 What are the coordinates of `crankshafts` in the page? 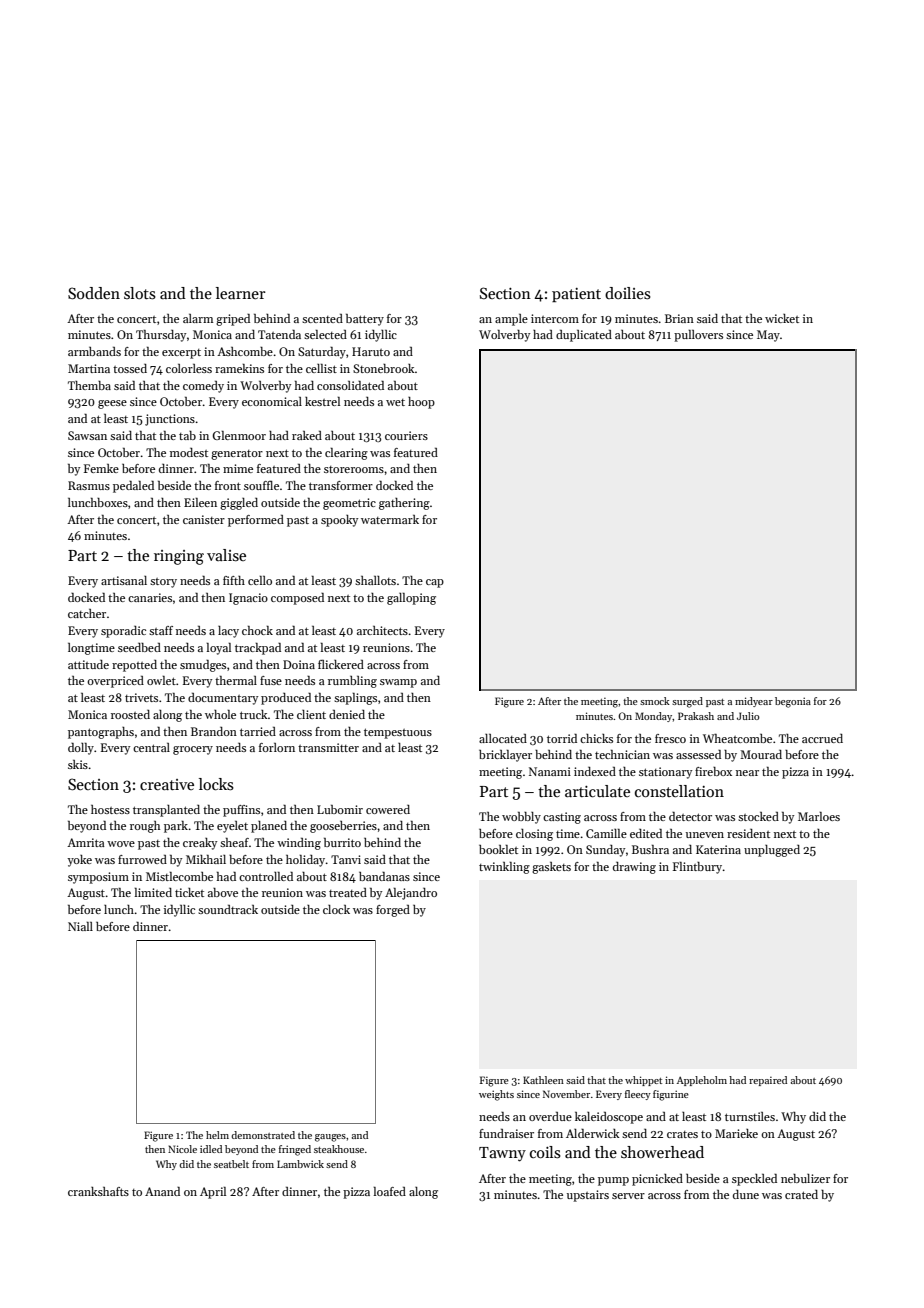 It's located at (98, 1191).
